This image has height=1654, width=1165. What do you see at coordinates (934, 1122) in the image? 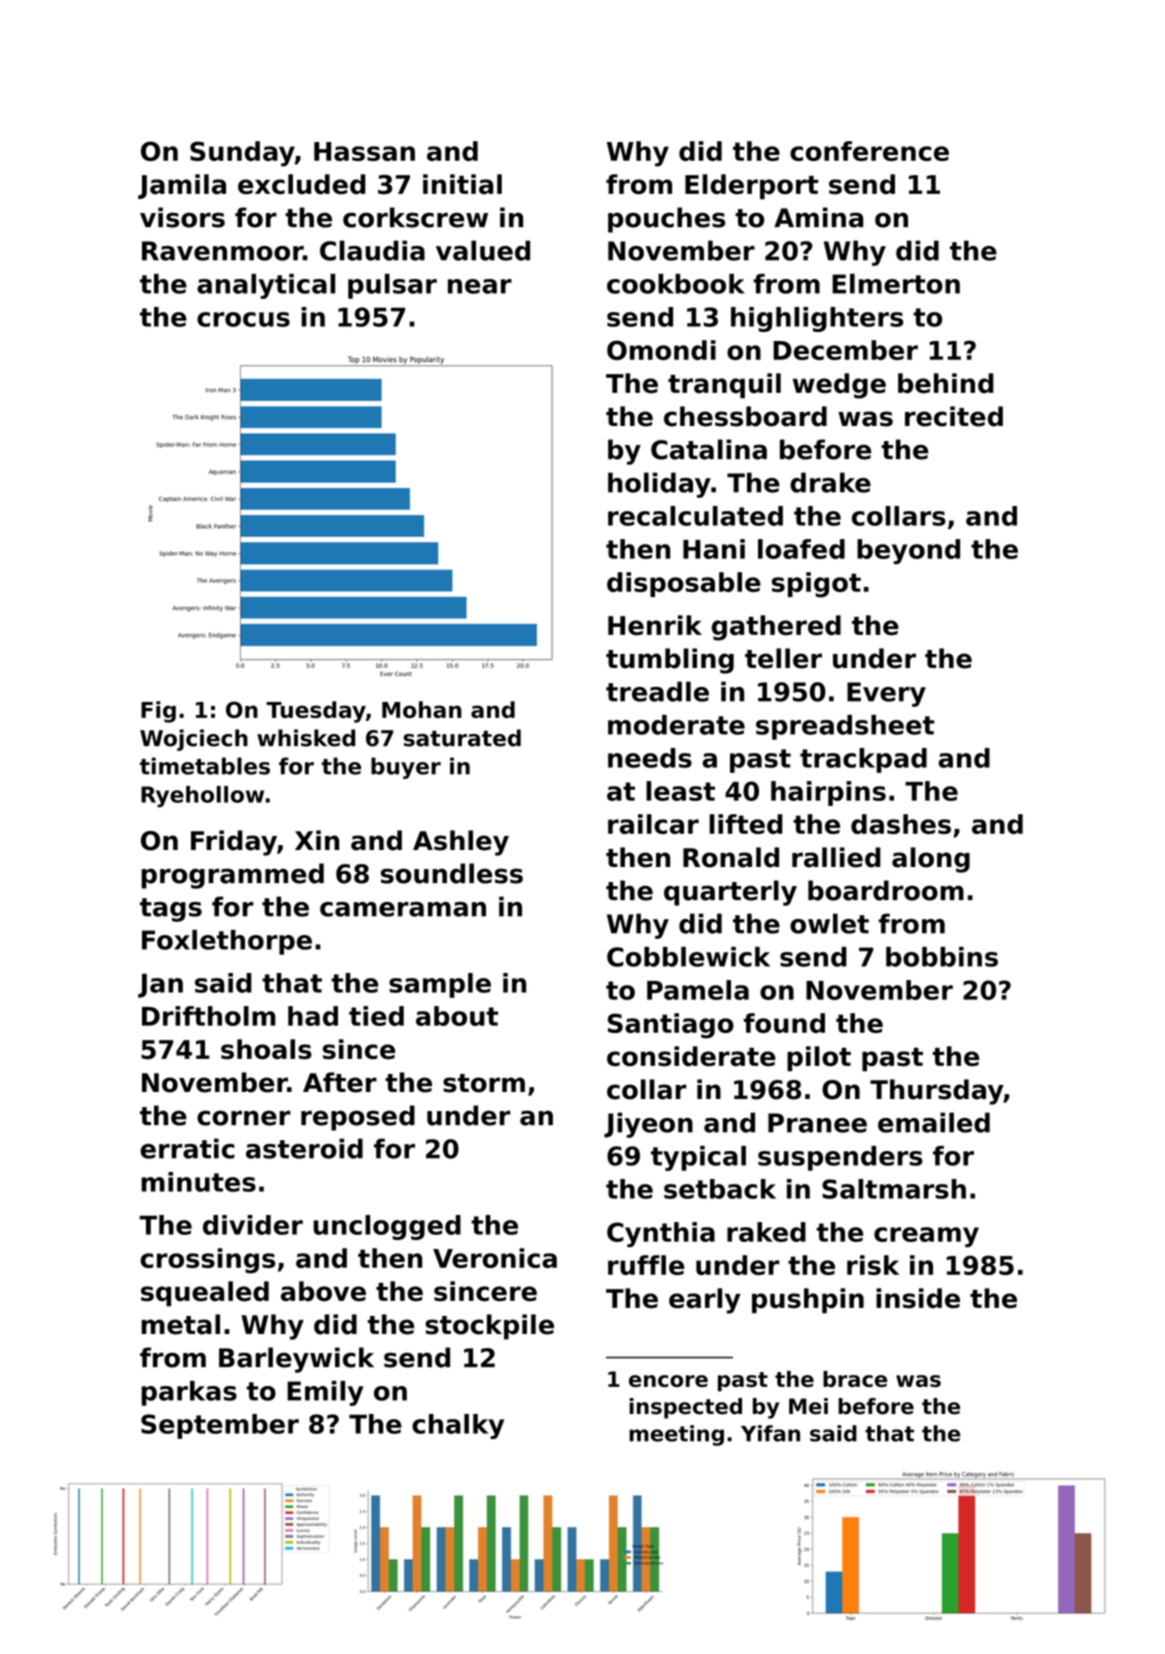
I see `emailed` at bounding box center [934, 1122].
